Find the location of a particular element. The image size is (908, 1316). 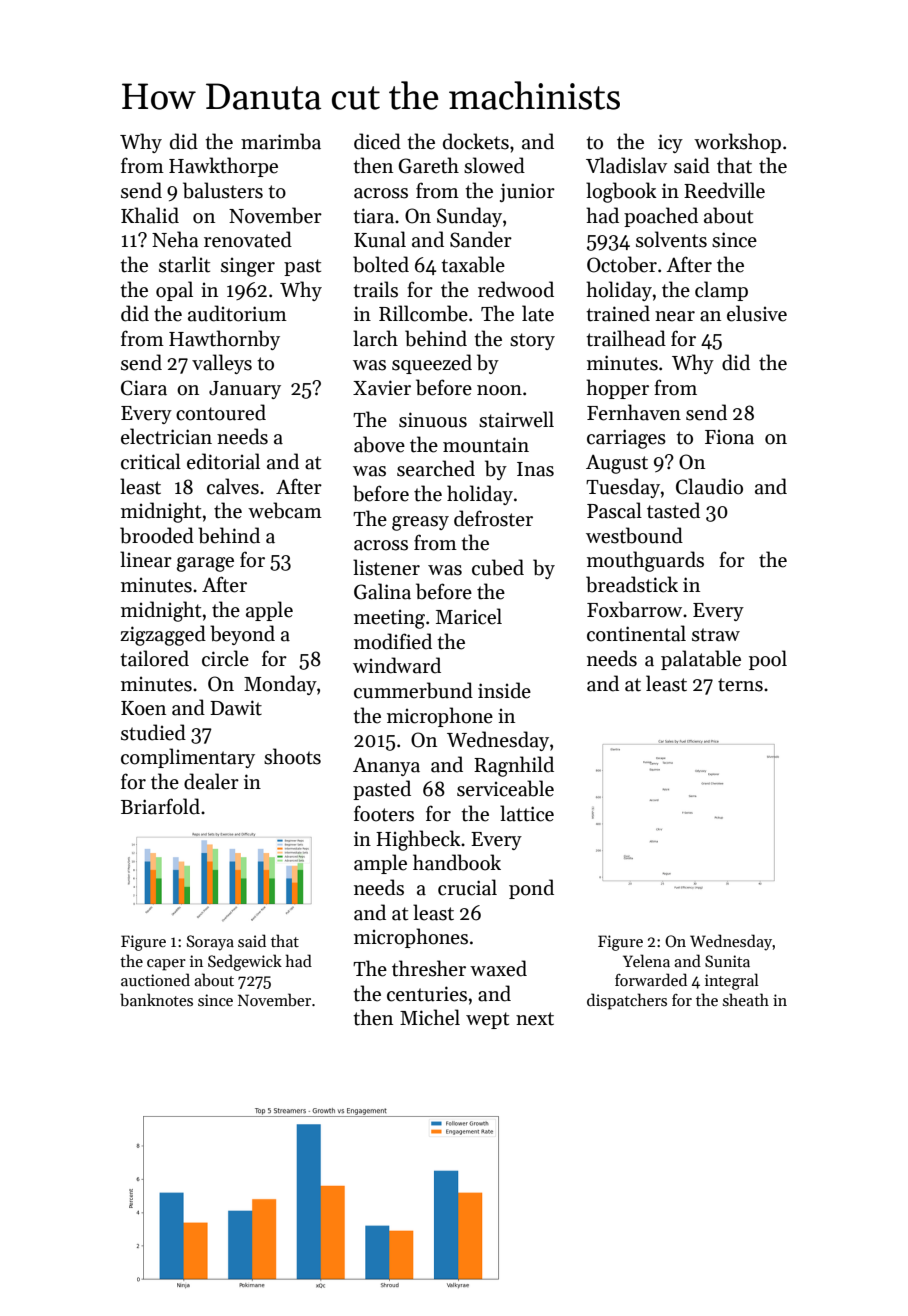

workshop is located at coordinates (737, 143).
